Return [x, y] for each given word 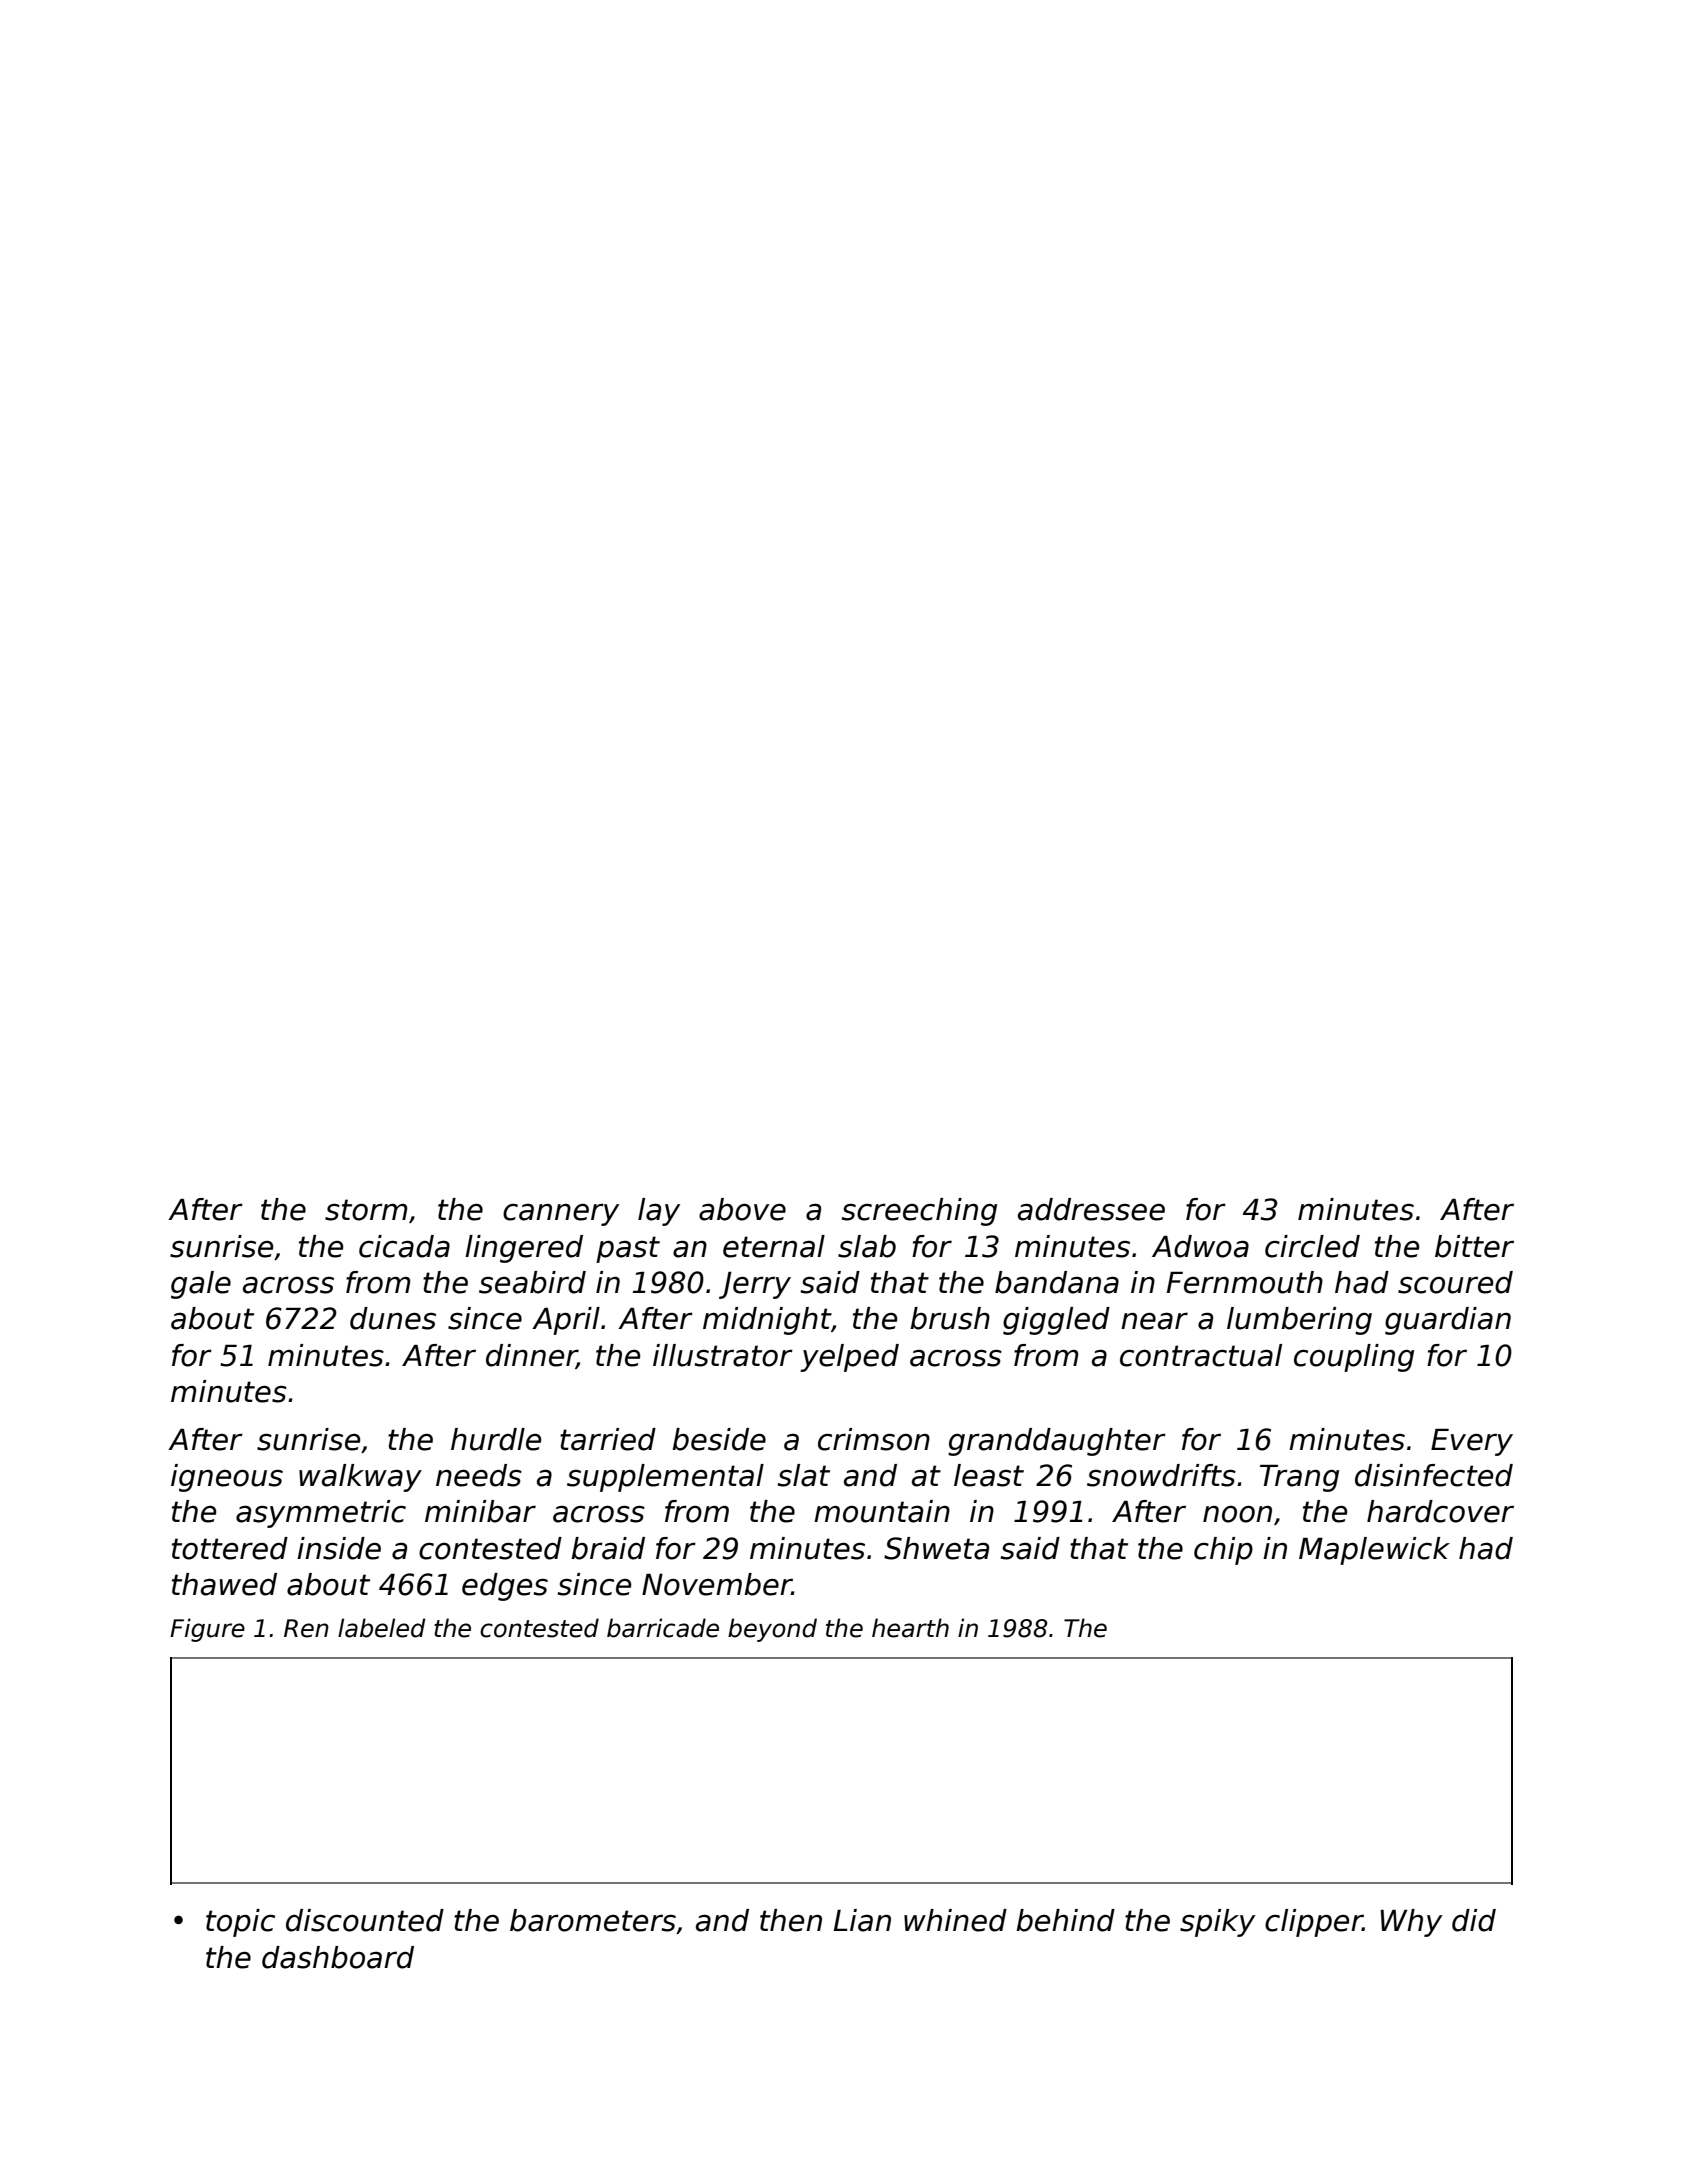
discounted [365, 1920]
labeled [381, 1628]
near [1154, 1321]
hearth [910, 1628]
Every [1472, 1442]
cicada [404, 1246]
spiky [1217, 1923]
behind [1065, 1920]
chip [1223, 1551]
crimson [874, 1439]
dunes [393, 1318]
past [628, 1249]
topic [240, 1923]
